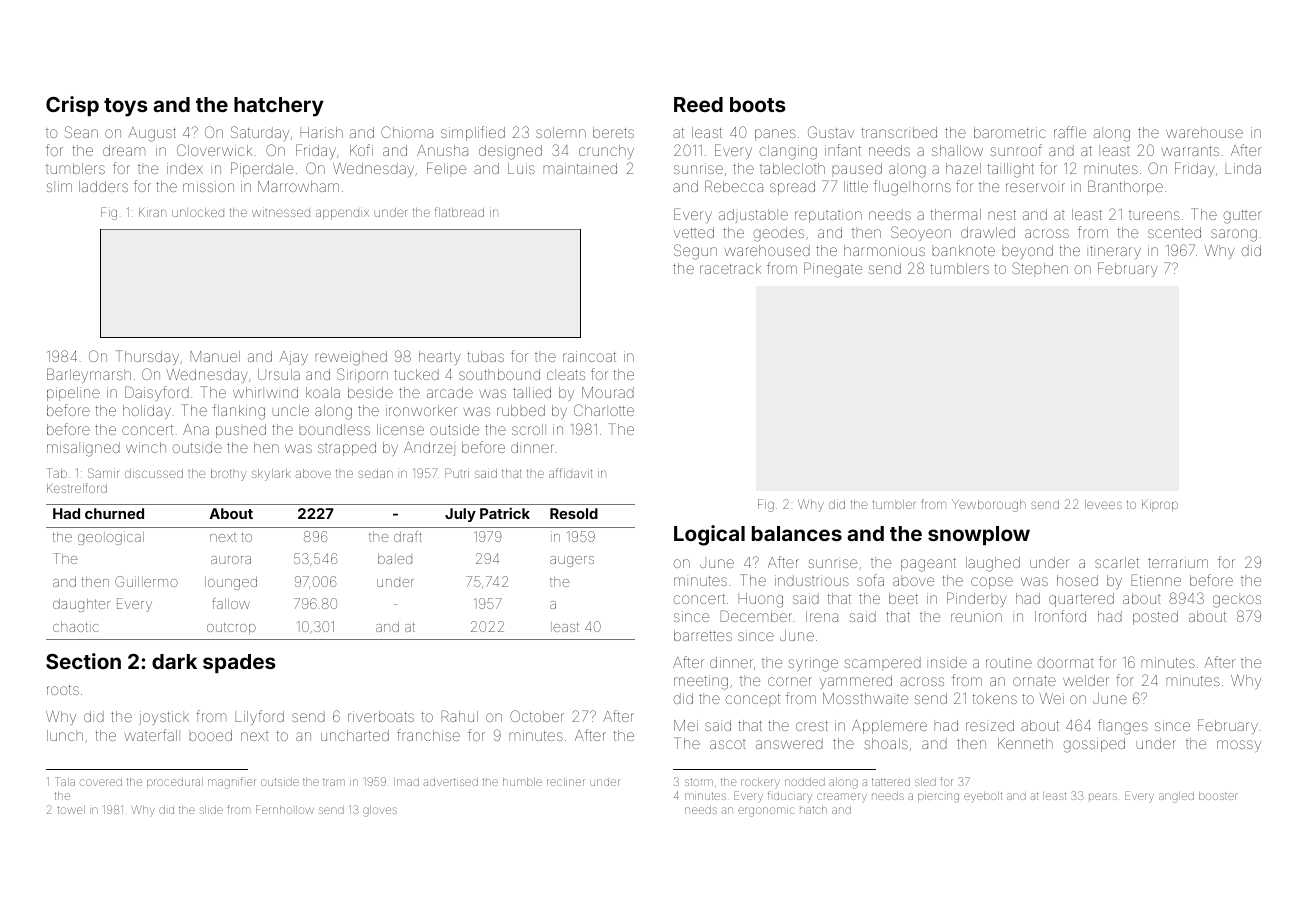  What do you see at coordinates (833, 270) in the document?
I see `Pinegate` at bounding box center [833, 270].
